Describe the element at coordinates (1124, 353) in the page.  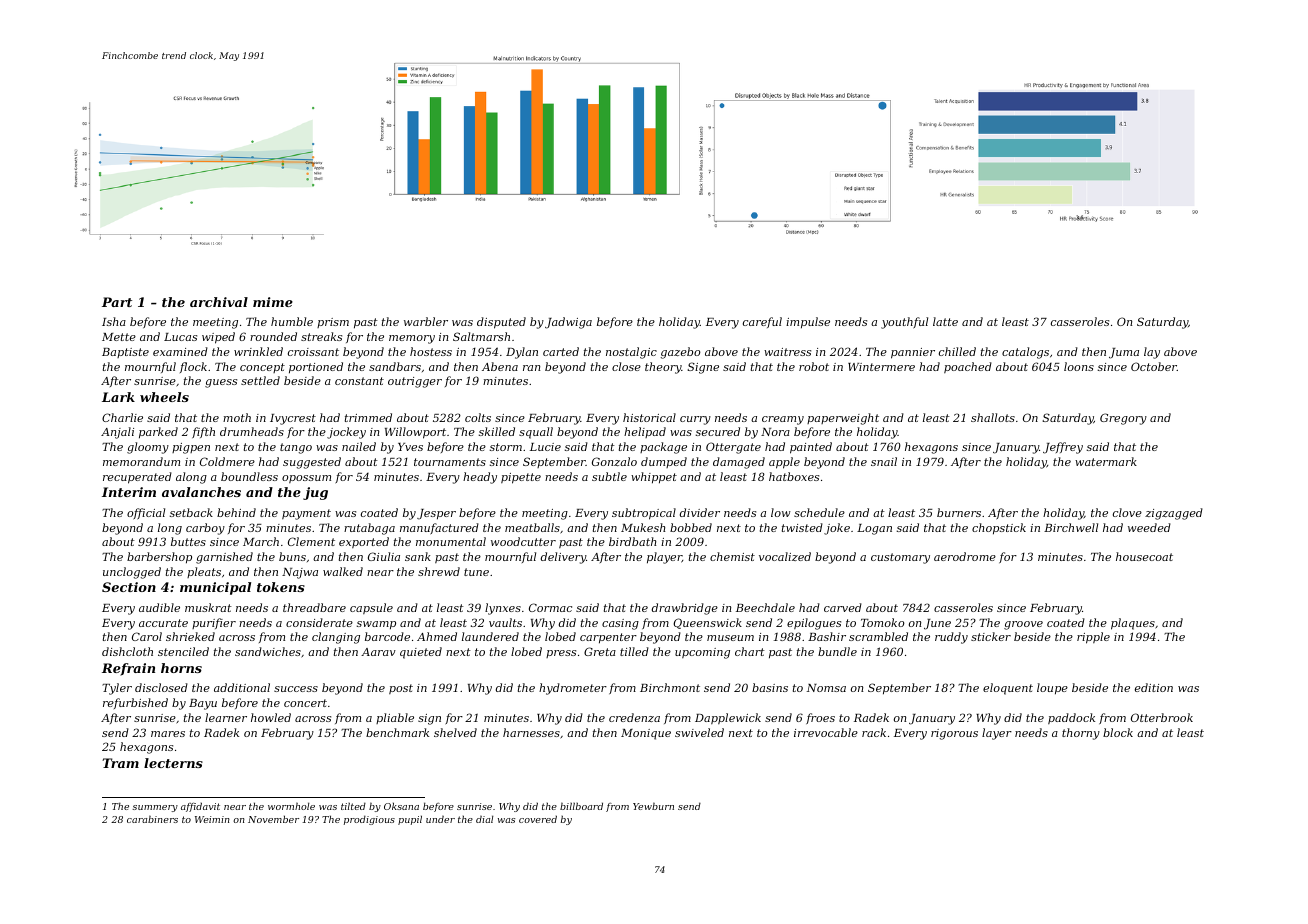
I see `Juma` at that location.
